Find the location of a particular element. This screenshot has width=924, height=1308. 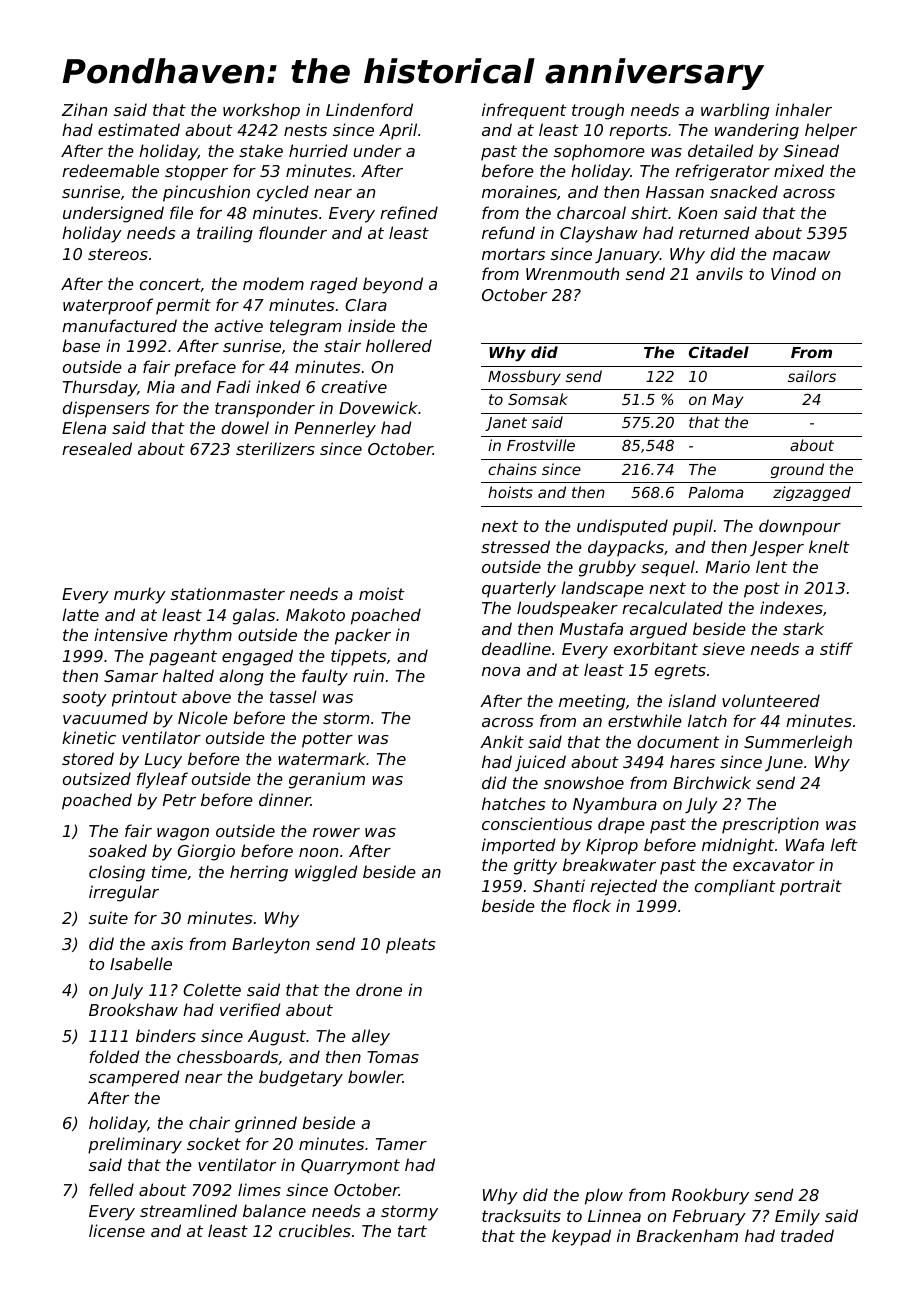

Tamer is located at coordinates (401, 1144).
